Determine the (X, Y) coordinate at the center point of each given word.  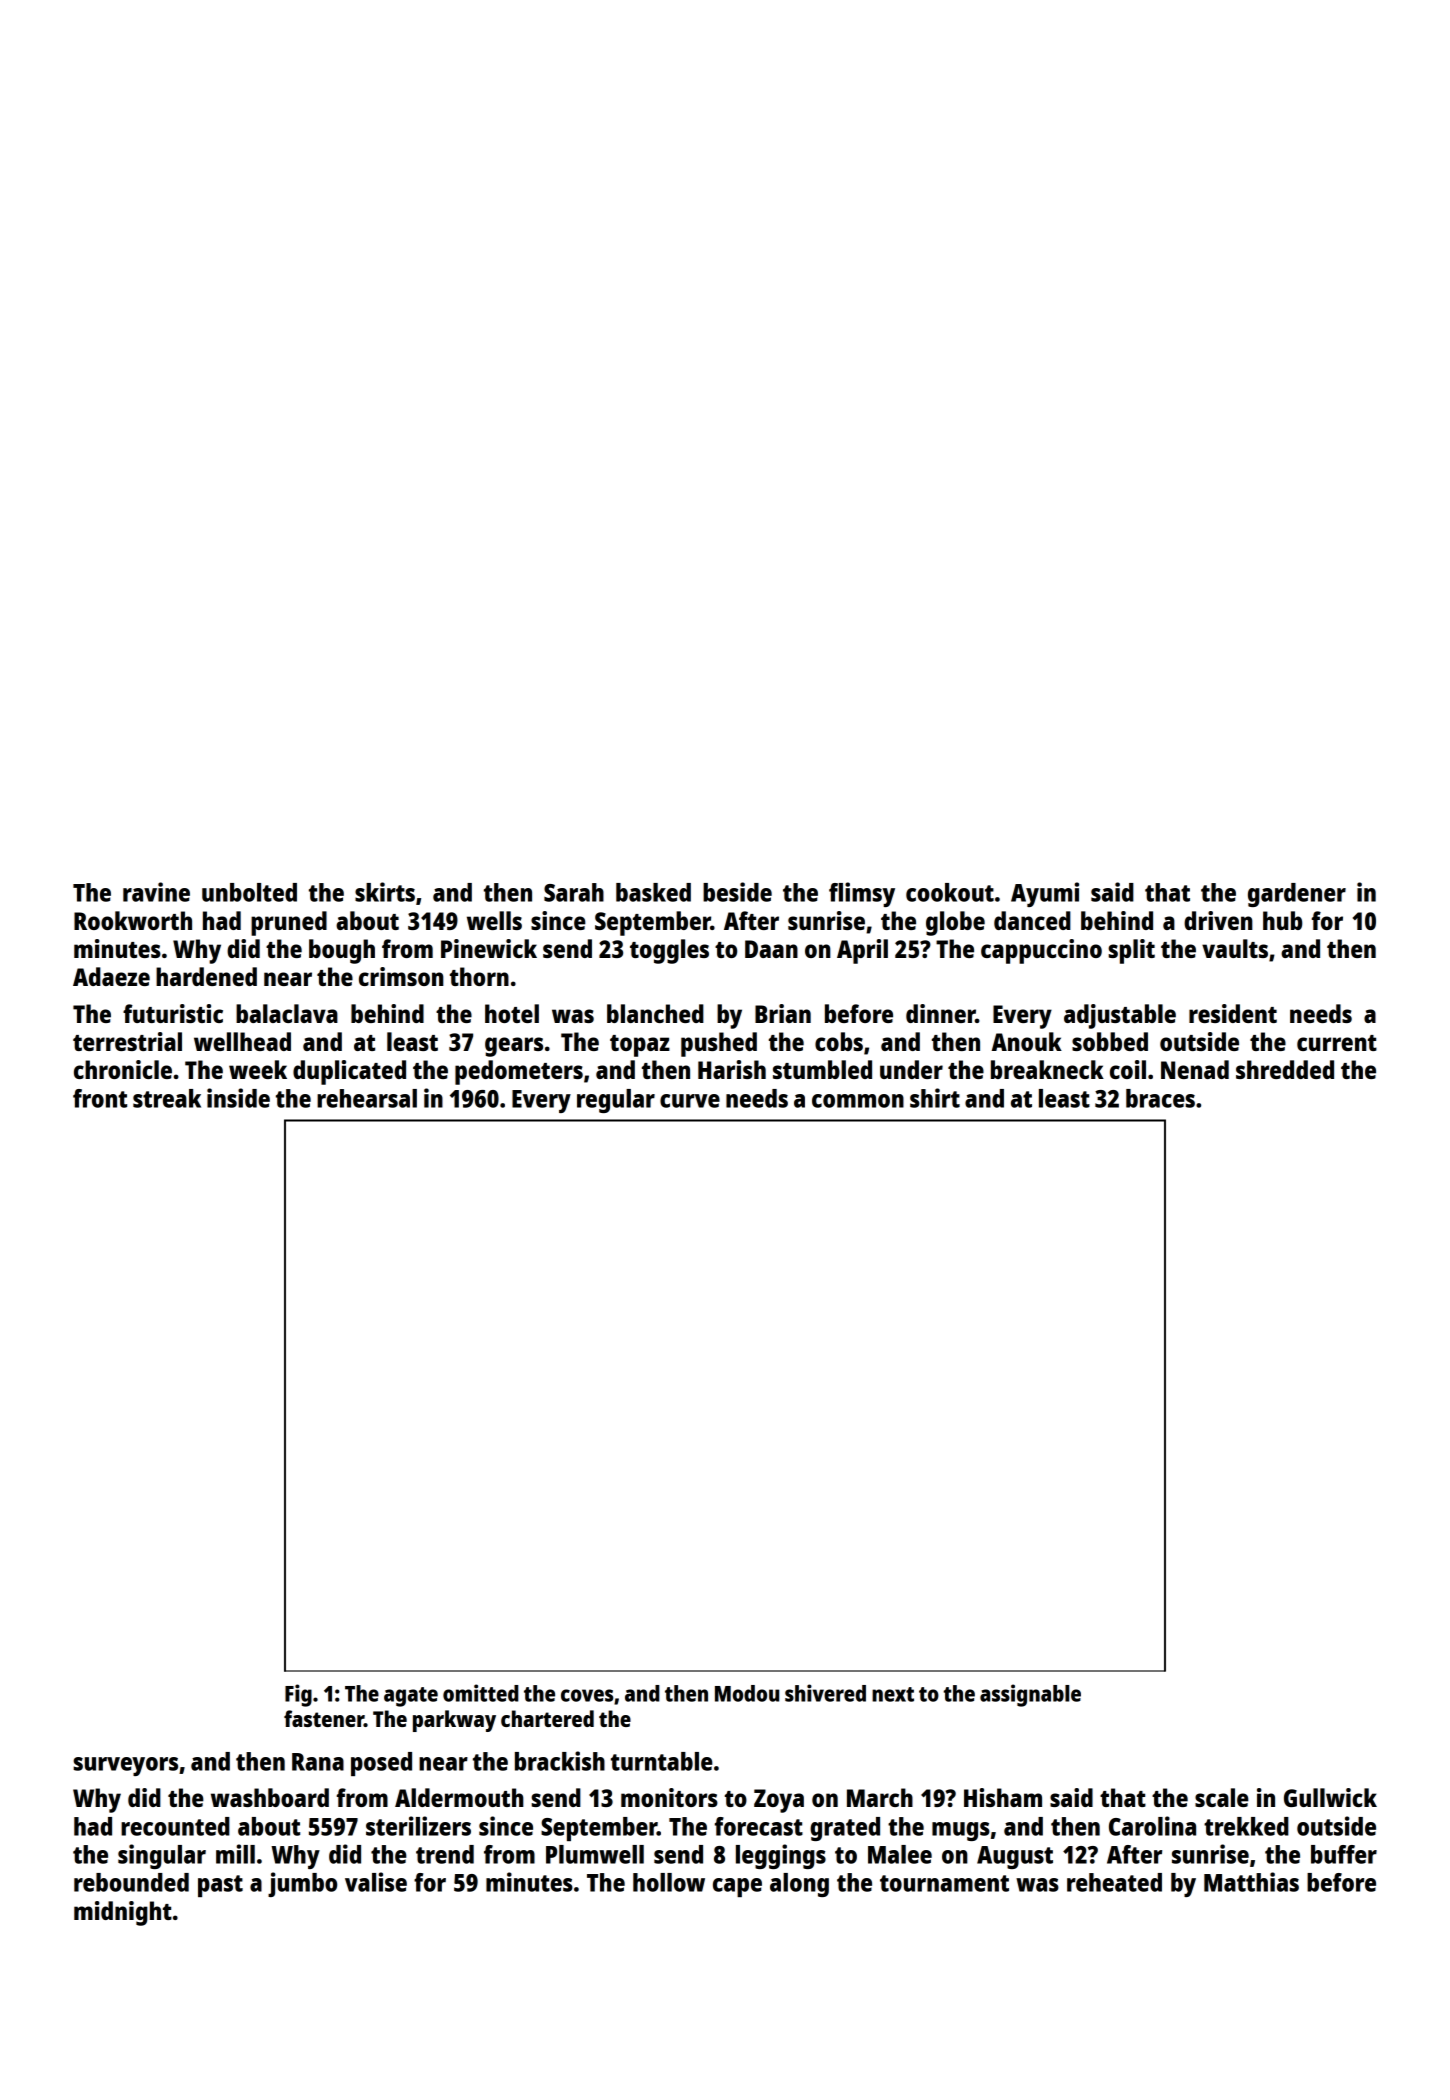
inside (238, 1098)
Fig (298, 1695)
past (220, 1886)
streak (167, 1098)
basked (653, 892)
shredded (1285, 1069)
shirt (935, 1098)
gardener (1297, 895)
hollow (669, 1882)
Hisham (1003, 1797)
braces (1160, 1098)
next (893, 1694)
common (858, 1101)
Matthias (1251, 1882)
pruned (289, 923)
